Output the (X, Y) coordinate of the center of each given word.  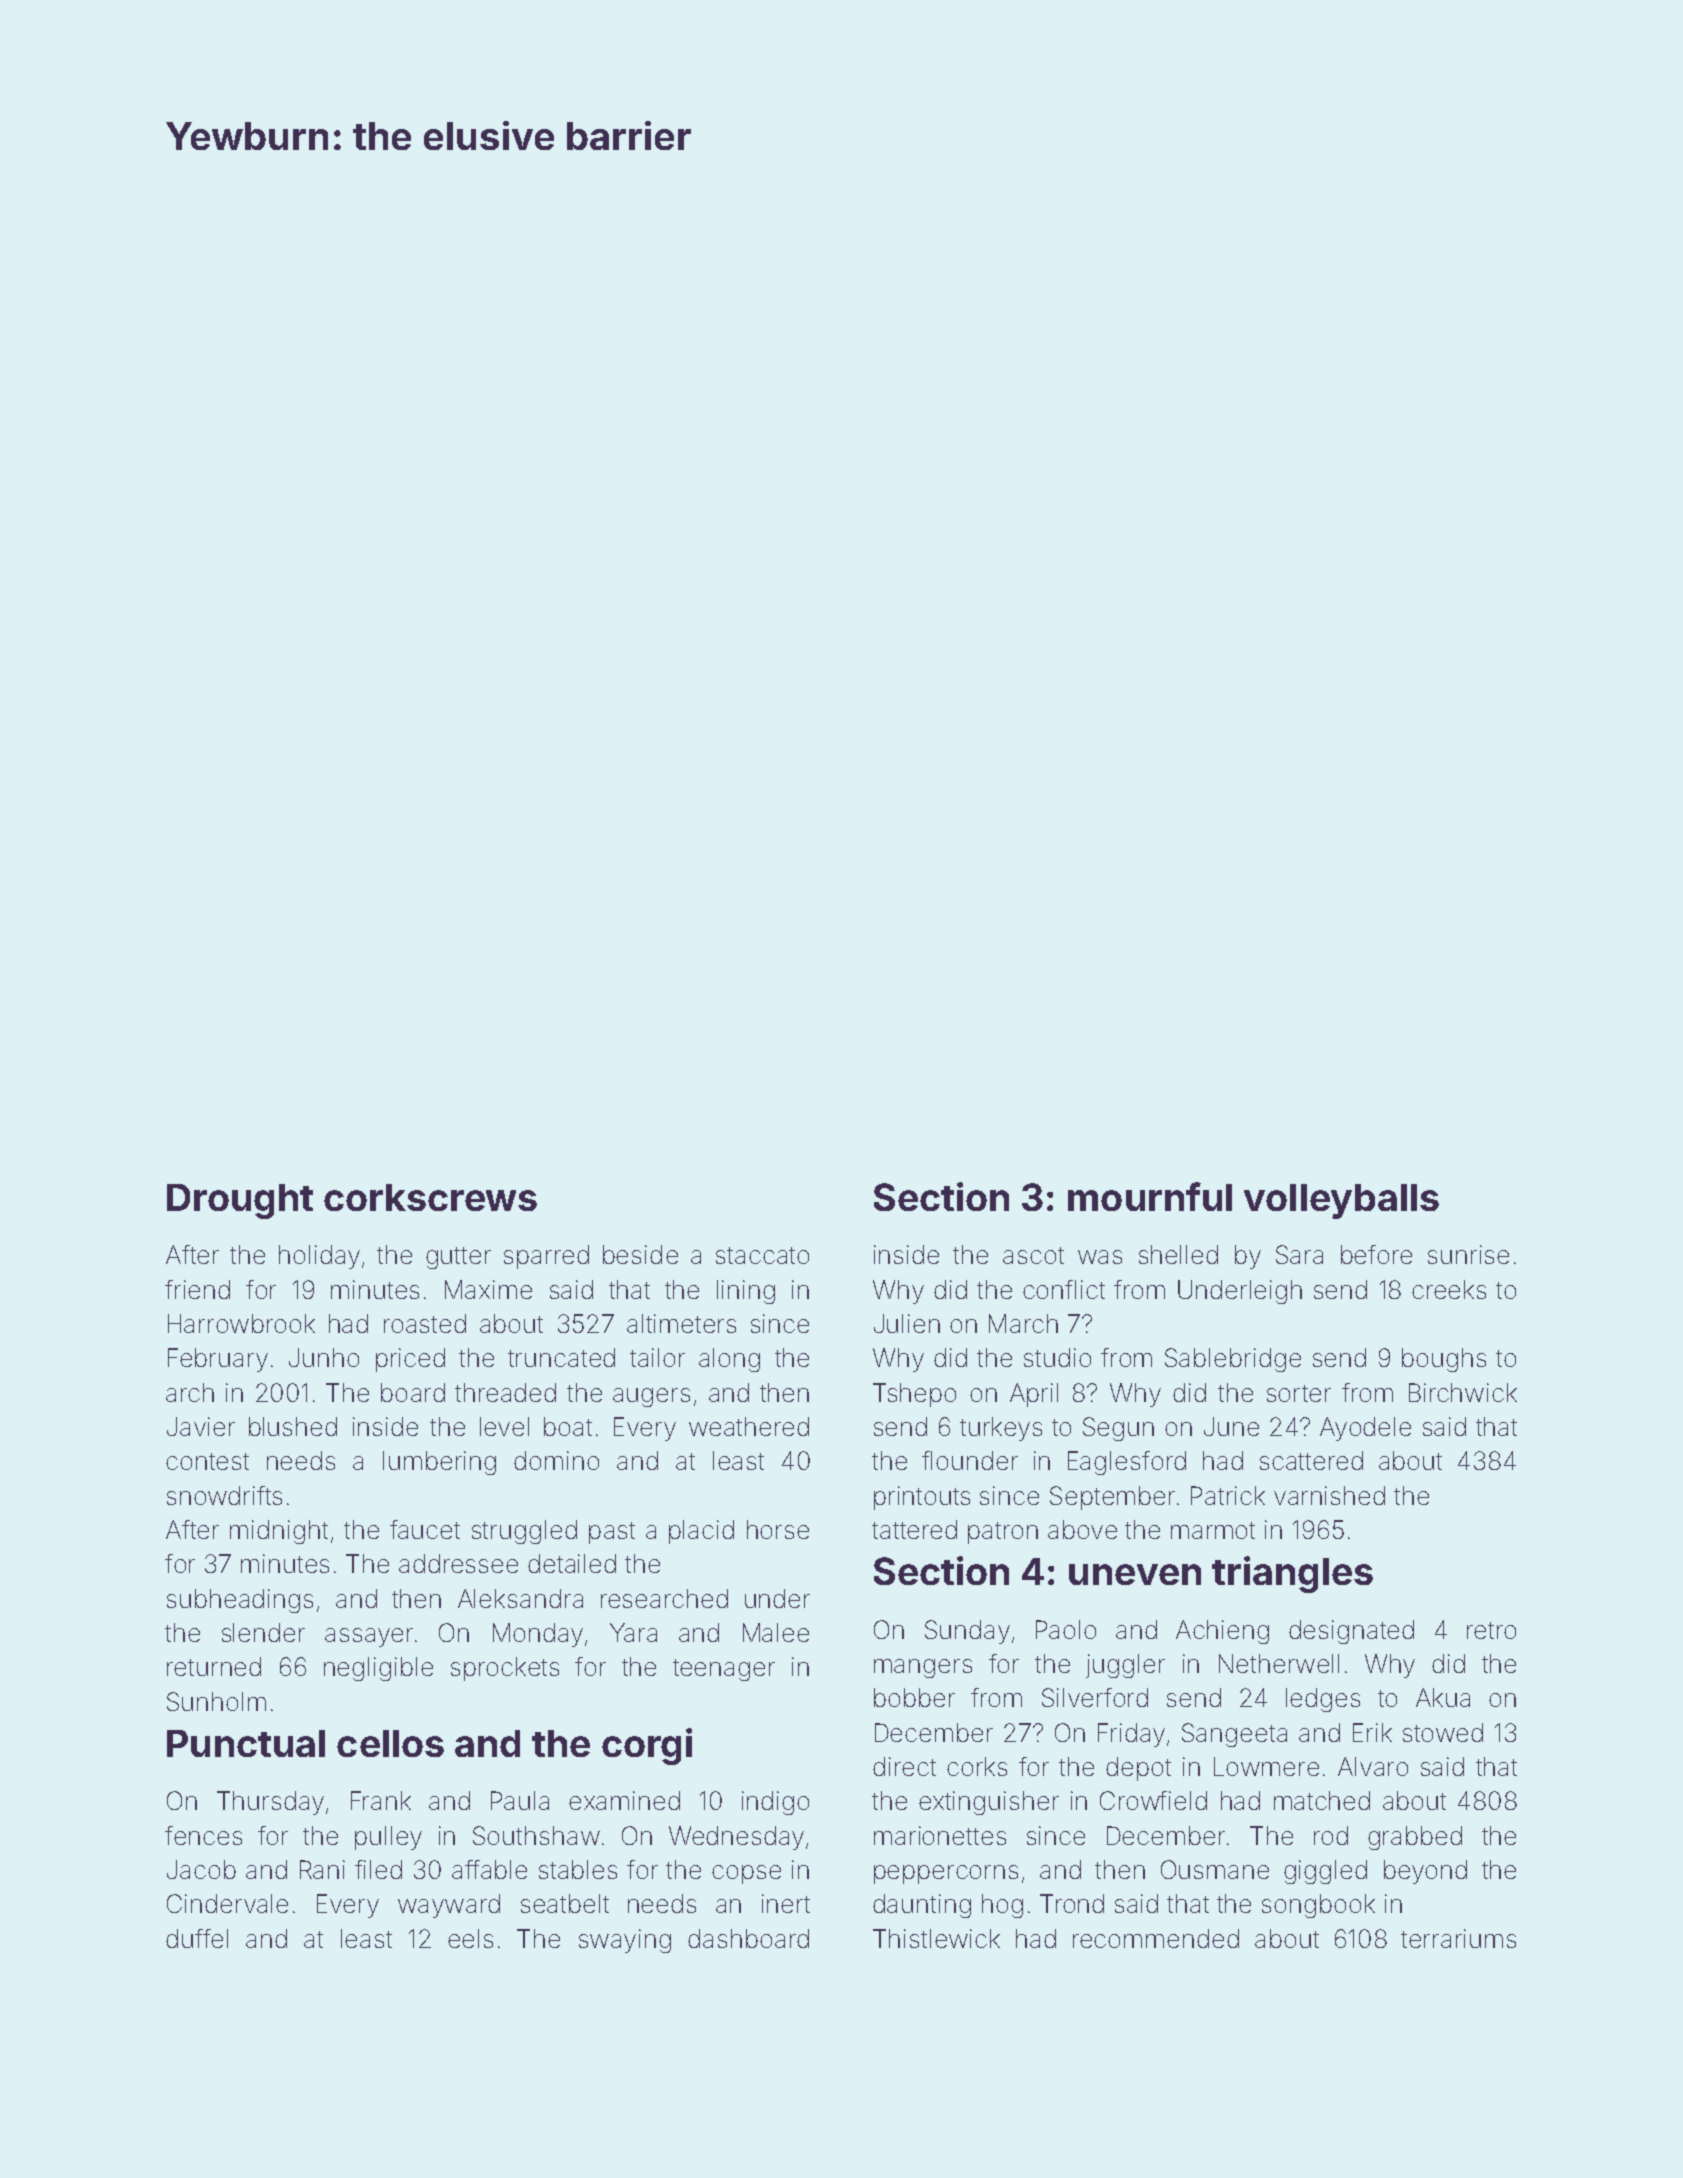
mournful (1150, 1196)
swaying (625, 1941)
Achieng (1222, 1632)
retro (1491, 1630)
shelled (1178, 1254)
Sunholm (216, 1701)
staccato (762, 1255)
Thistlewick (936, 1938)
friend (197, 1289)
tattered (914, 1529)
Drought (240, 1201)
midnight (279, 1532)
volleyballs (1341, 1201)
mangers (923, 1668)
